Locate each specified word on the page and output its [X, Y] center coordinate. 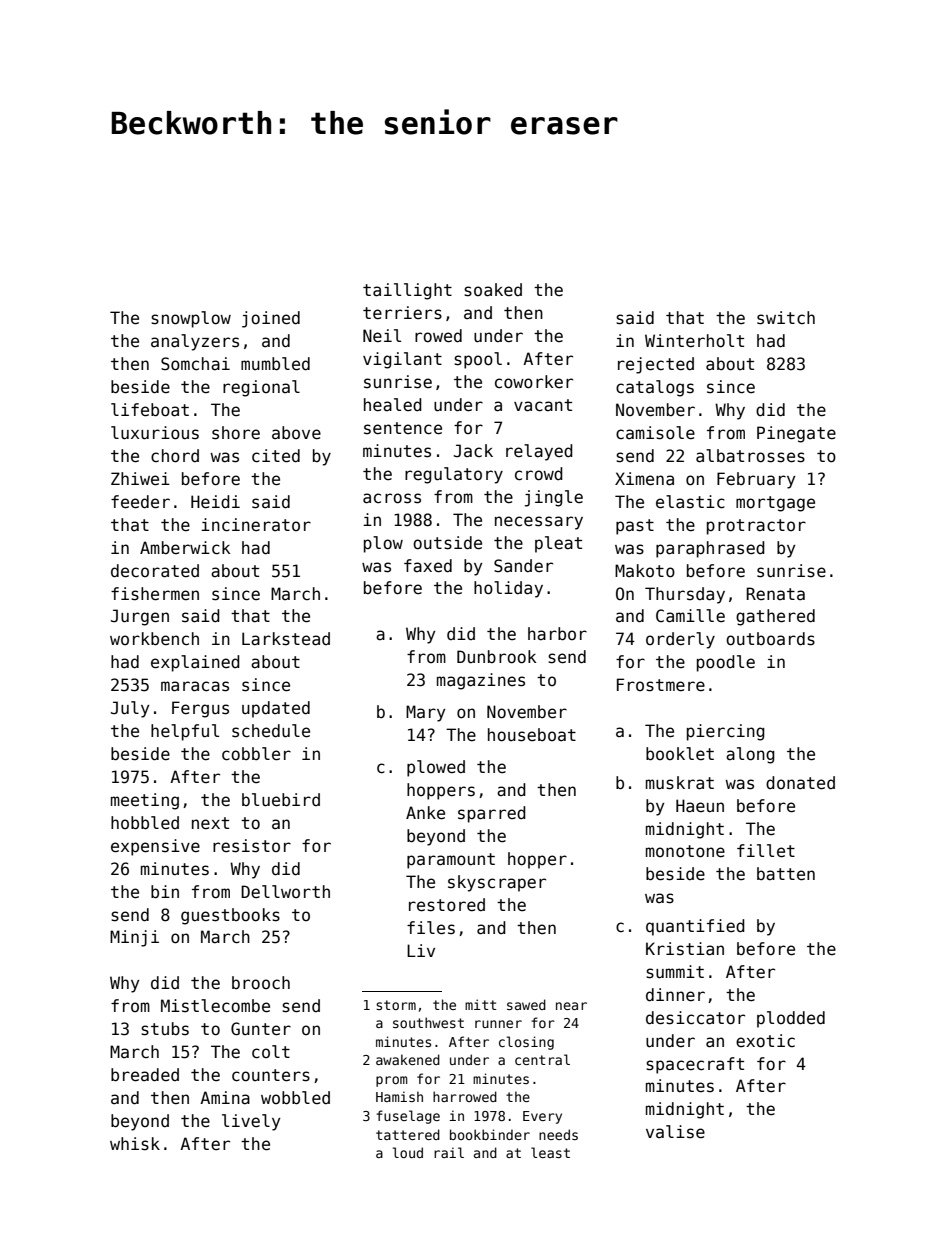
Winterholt [694, 341]
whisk [135, 1144]
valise [675, 1132]
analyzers [195, 342]
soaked [493, 290]
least [550, 1152]
